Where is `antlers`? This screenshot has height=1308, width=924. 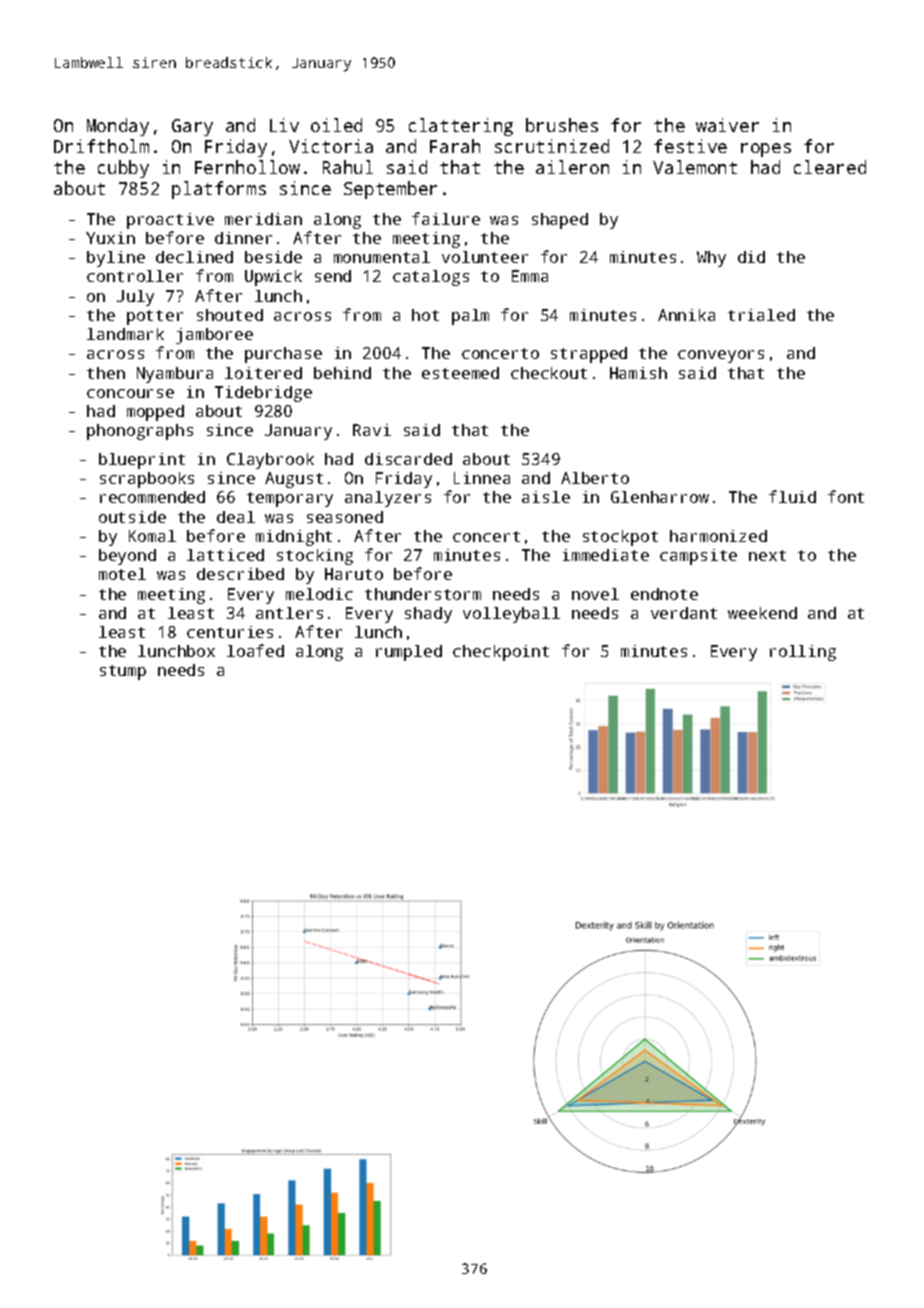
antlers is located at coordinates (289, 613).
